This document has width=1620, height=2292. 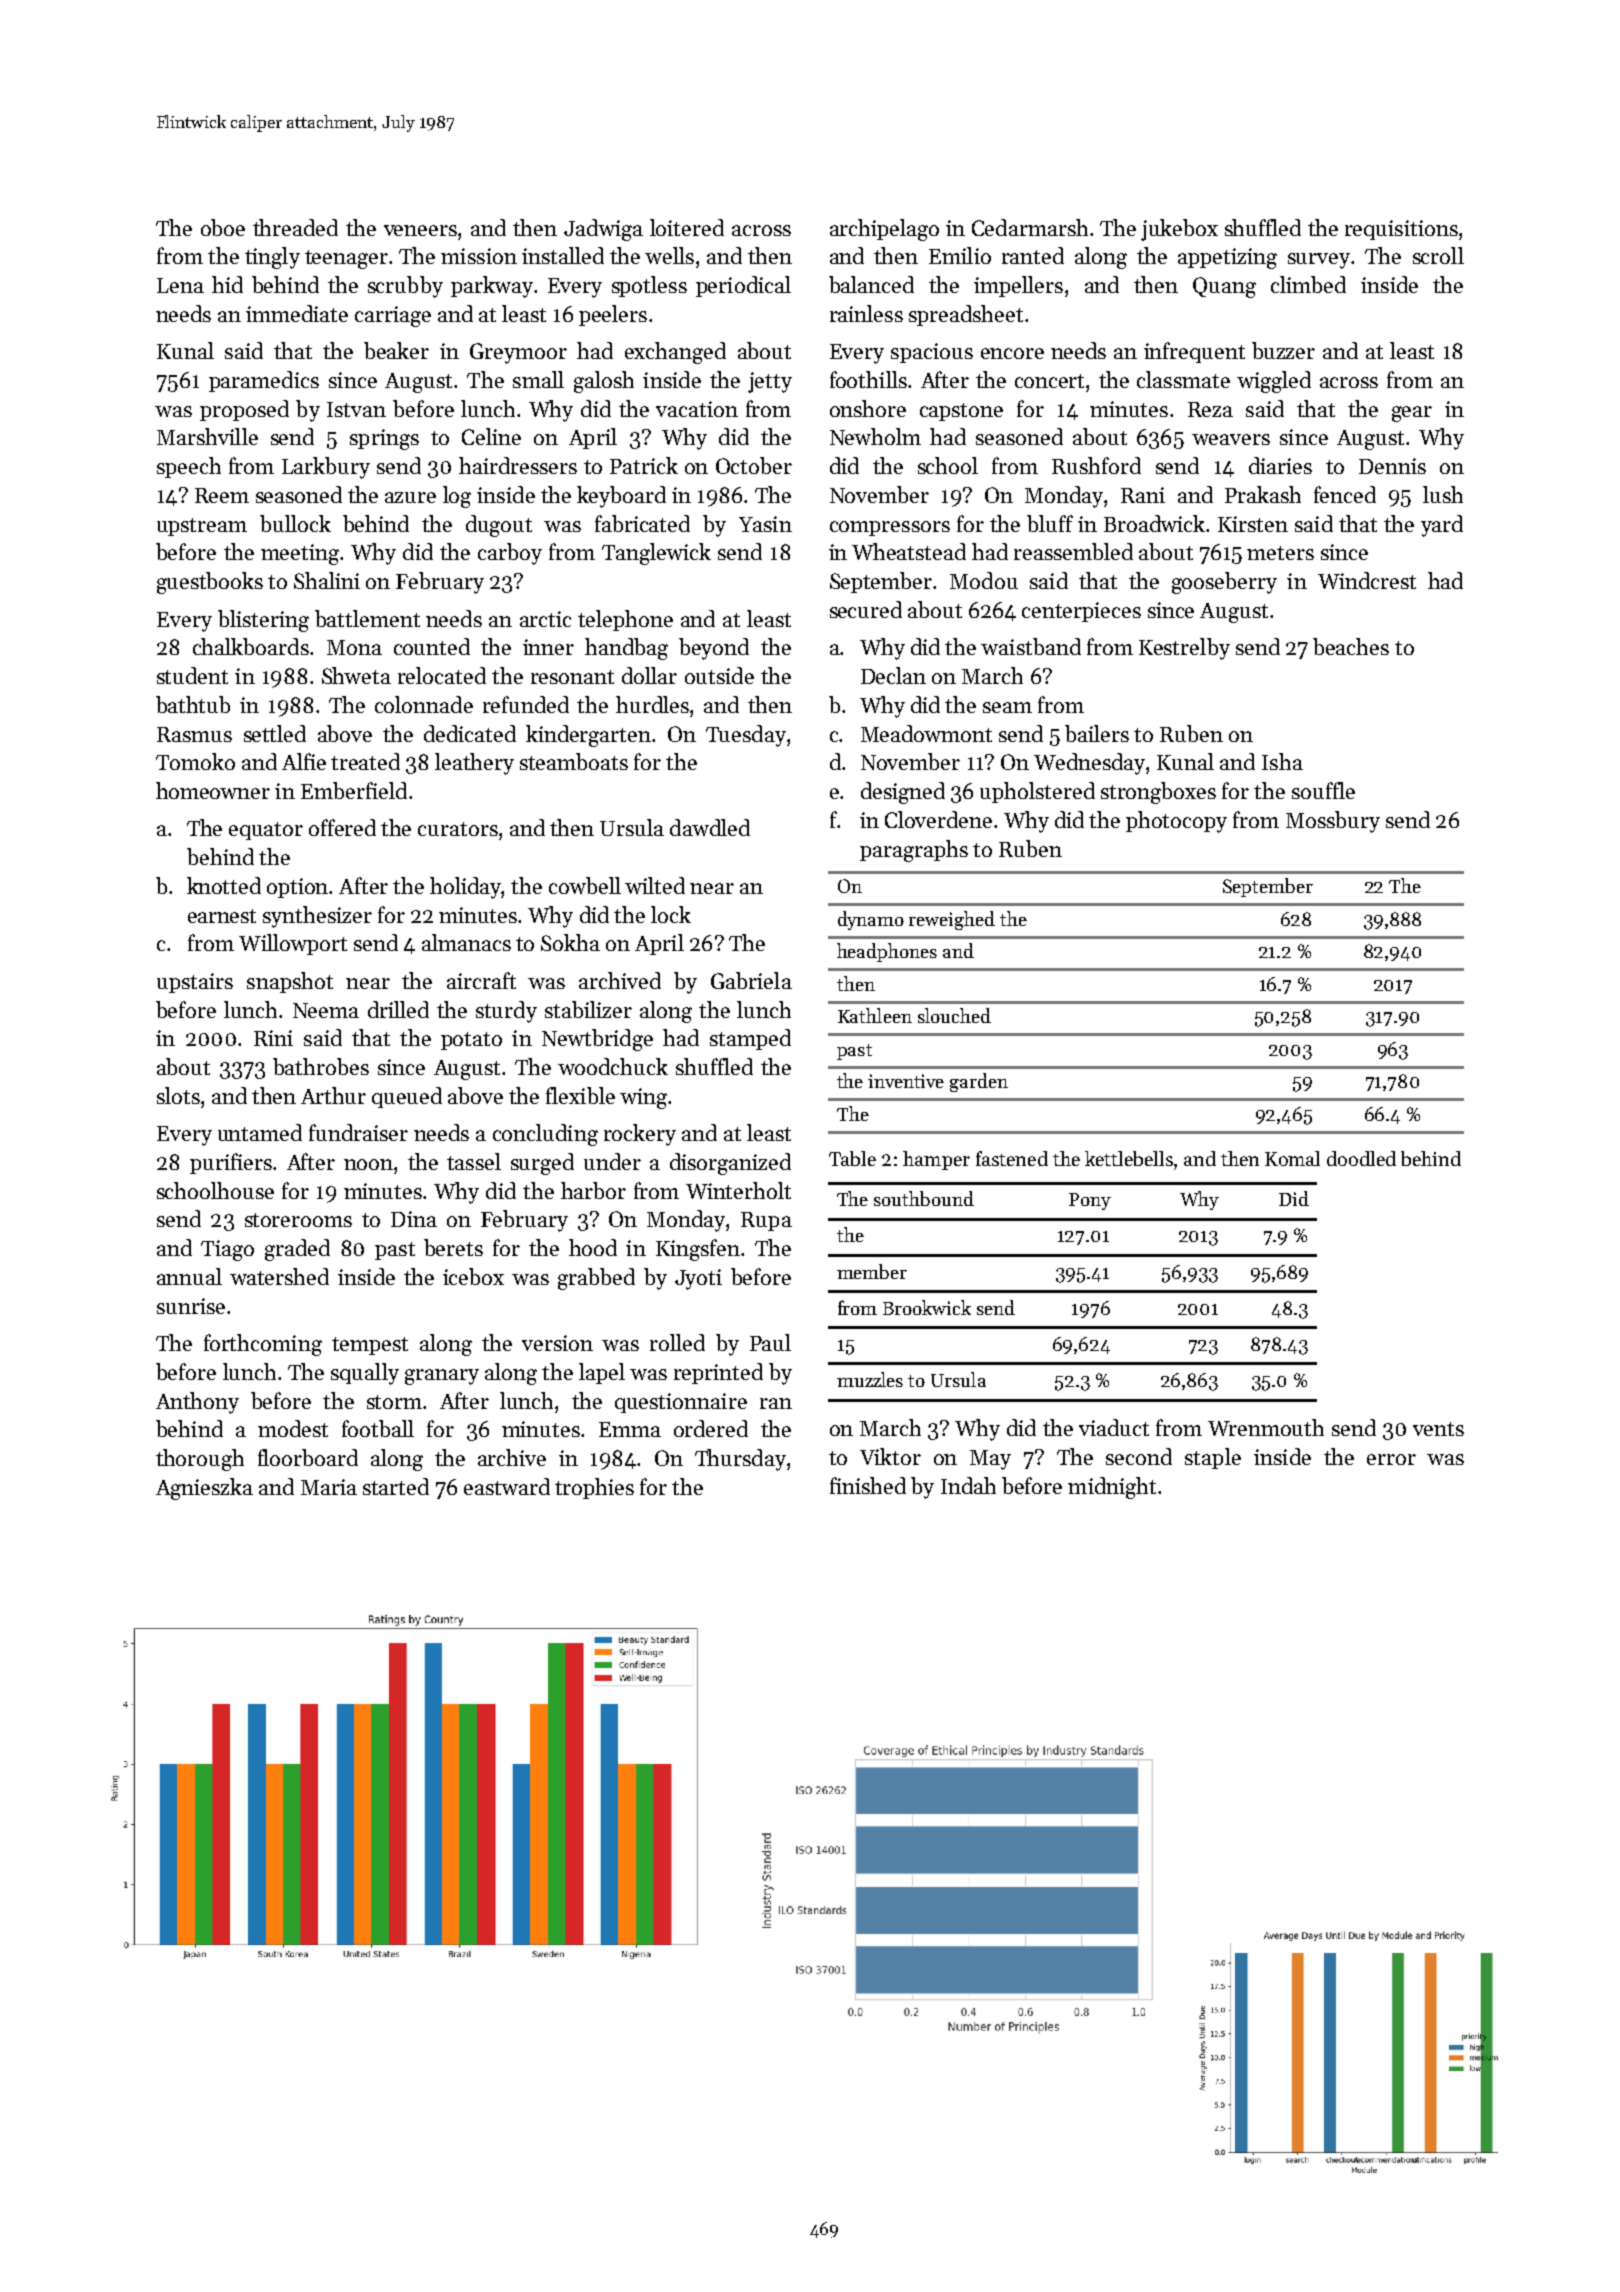 What do you see at coordinates (1179, 230) in the document?
I see `jukebox` at bounding box center [1179, 230].
